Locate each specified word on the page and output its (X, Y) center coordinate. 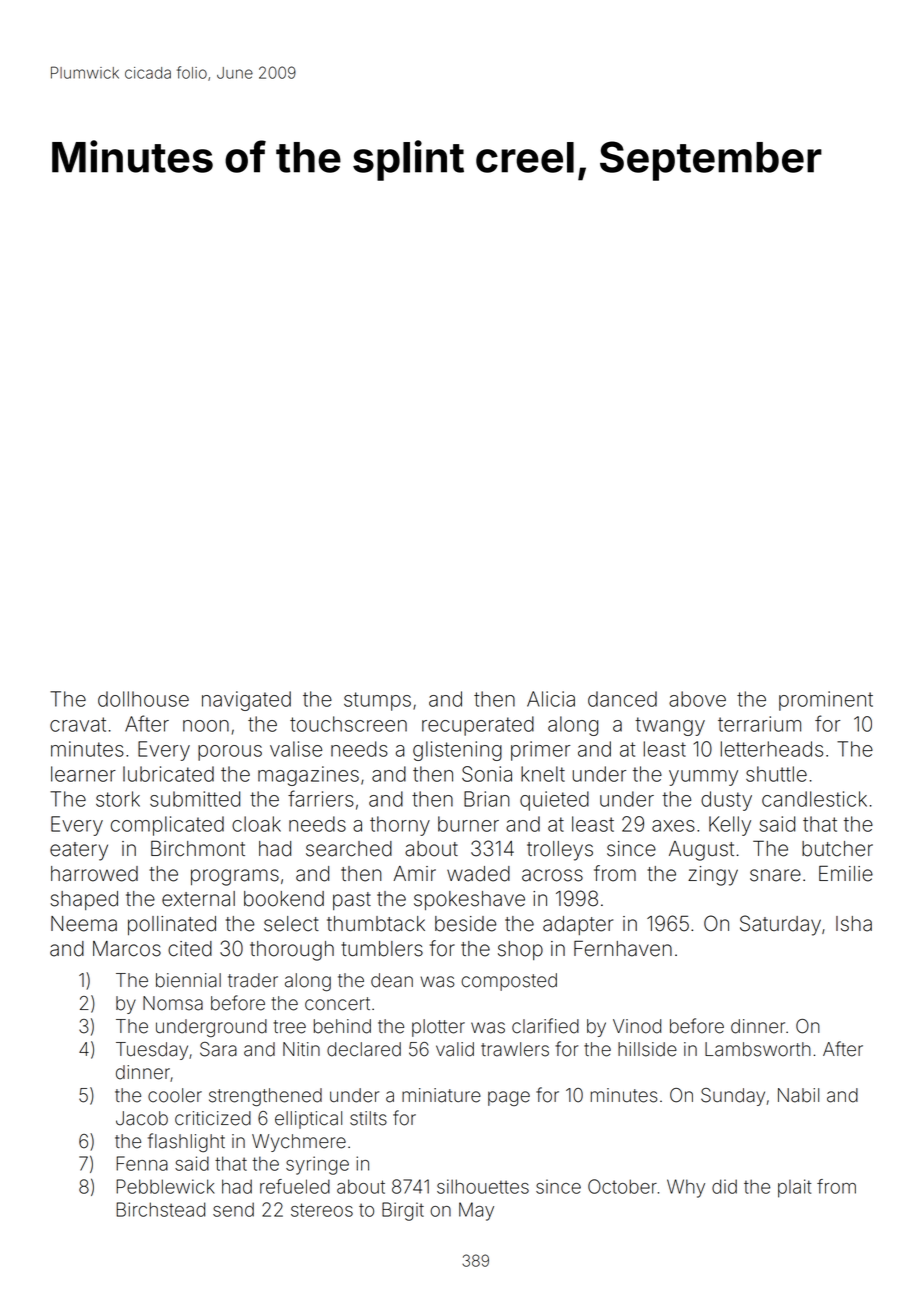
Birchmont (198, 849)
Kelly (730, 826)
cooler (175, 1095)
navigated (246, 701)
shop (520, 950)
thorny (400, 826)
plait (795, 1188)
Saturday (780, 925)
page (509, 1098)
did (724, 1186)
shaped (84, 900)
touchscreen (348, 724)
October (622, 1186)
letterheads (772, 749)
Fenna (142, 1163)
